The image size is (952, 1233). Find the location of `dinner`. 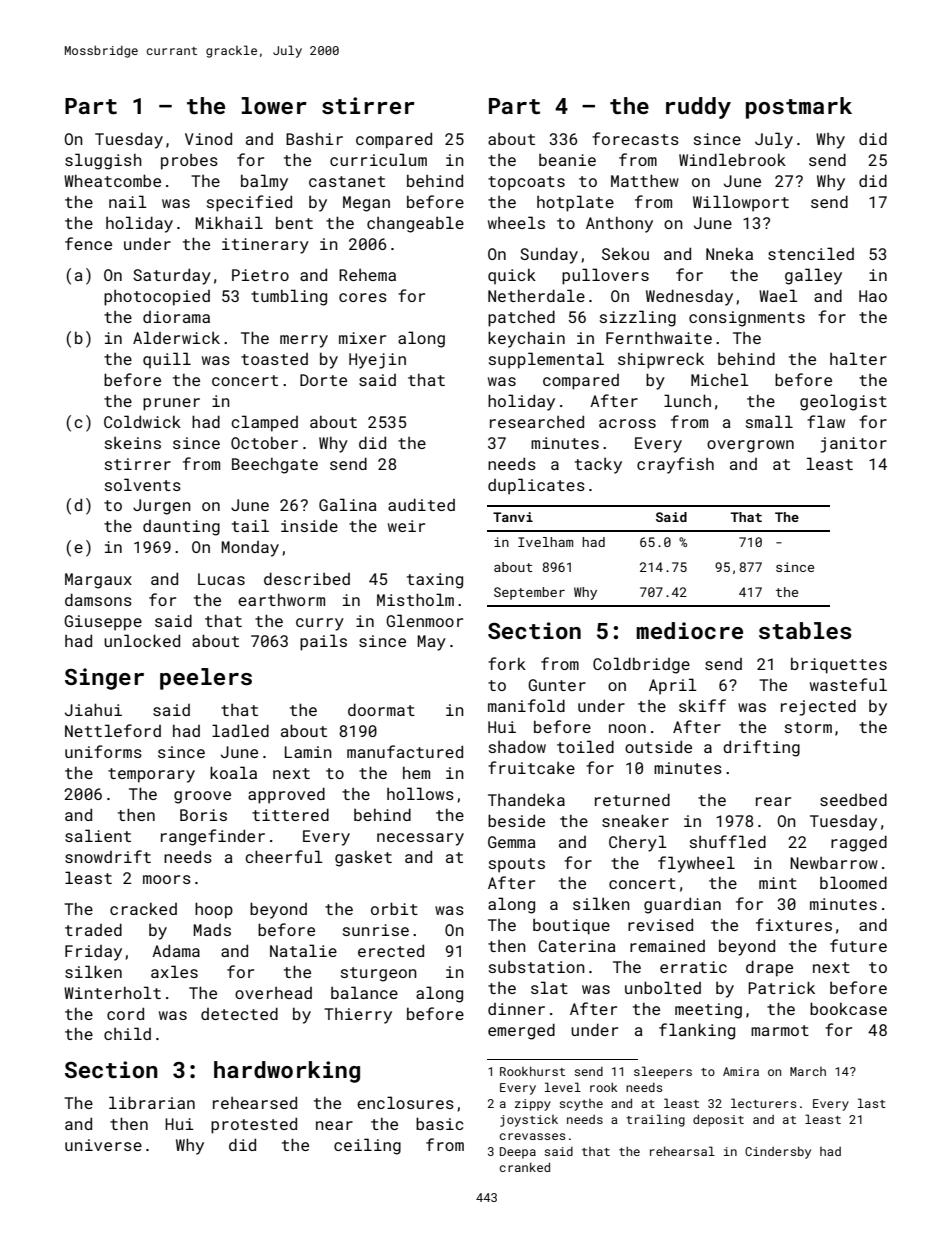

dinner is located at coordinates (516, 1009).
